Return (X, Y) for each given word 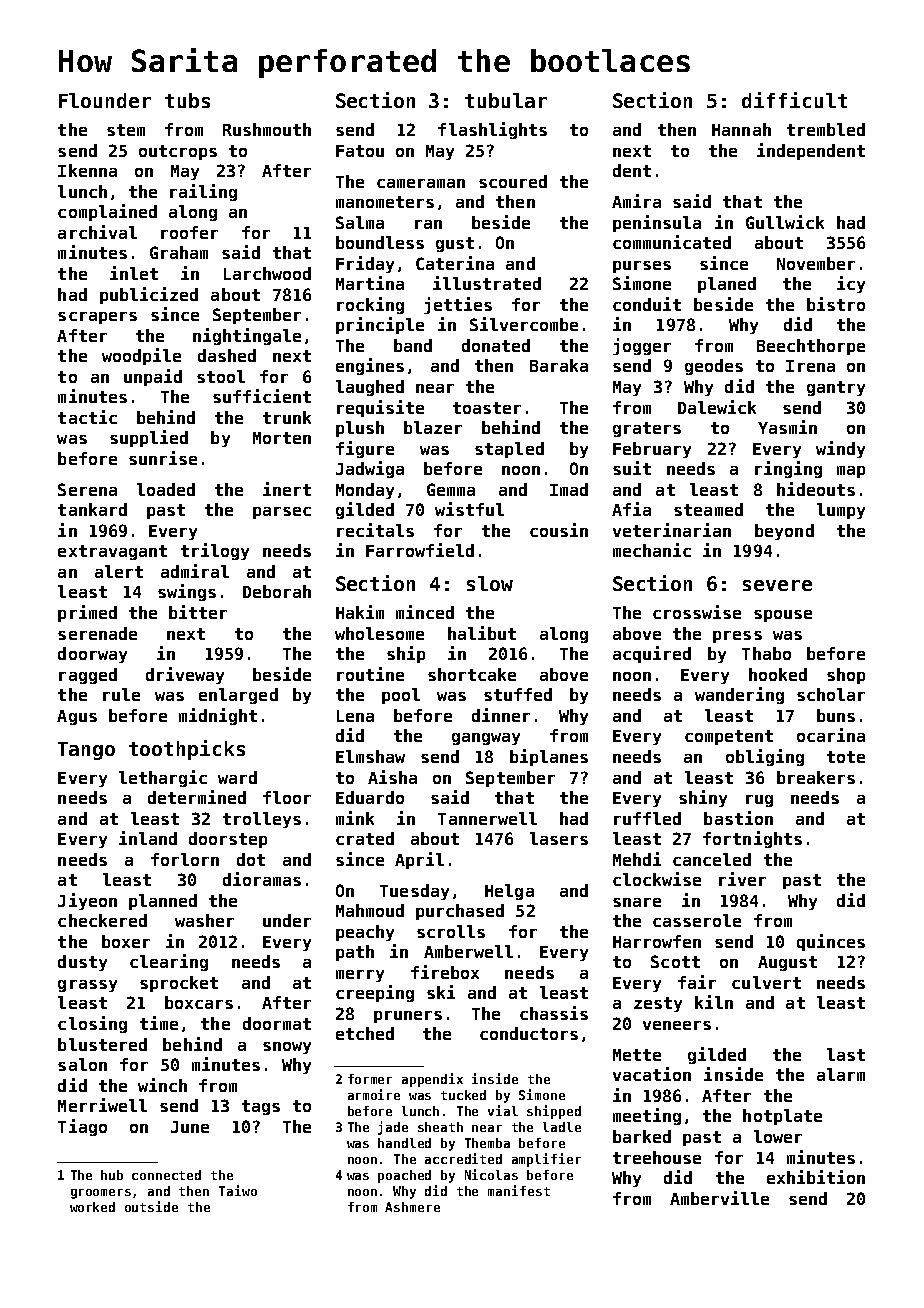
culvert (766, 982)
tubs (187, 100)
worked (92, 1207)
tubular (506, 100)
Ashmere (412, 1207)
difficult (794, 100)
